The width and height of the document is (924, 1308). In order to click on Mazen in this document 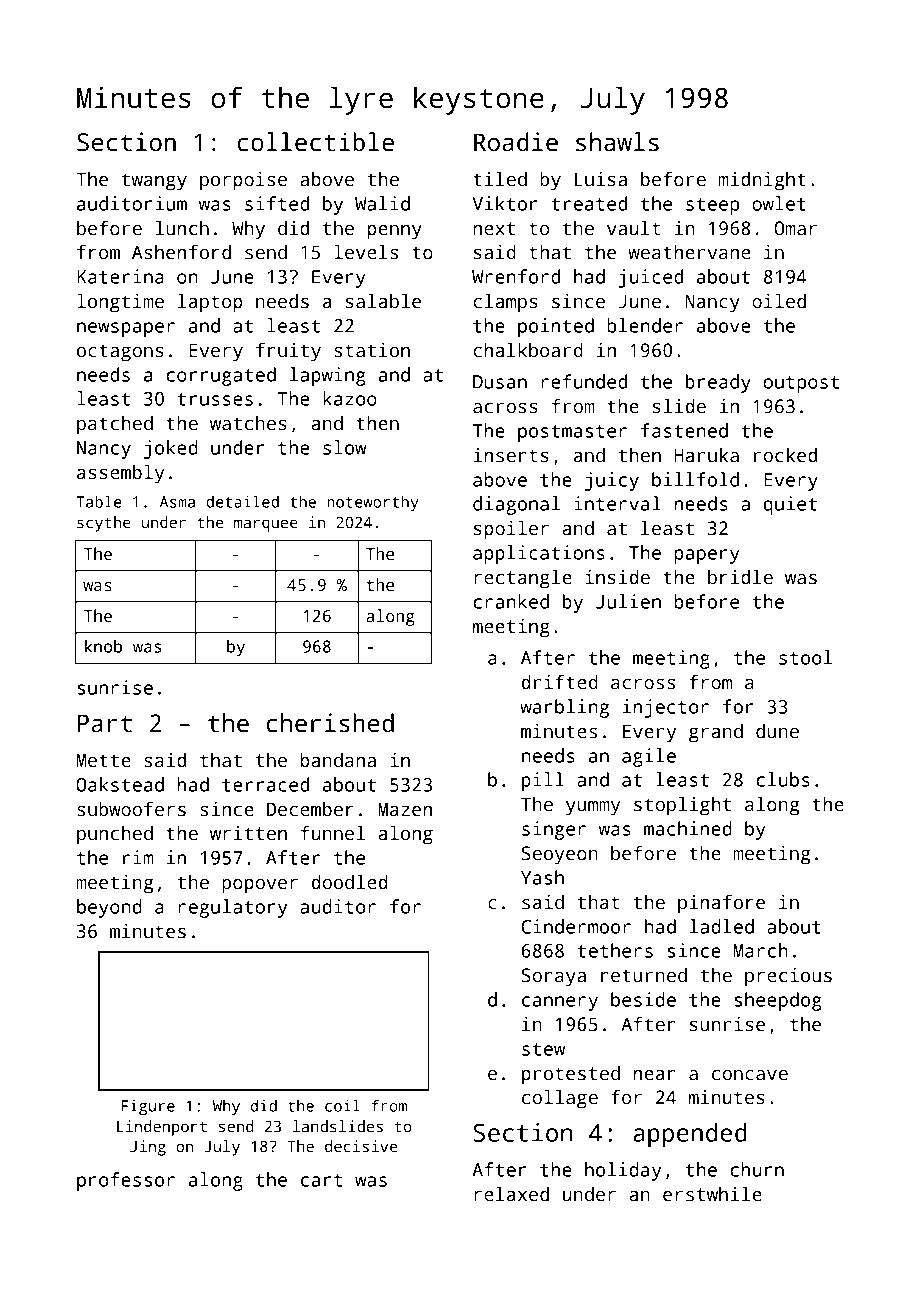, I will do `click(405, 809)`.
